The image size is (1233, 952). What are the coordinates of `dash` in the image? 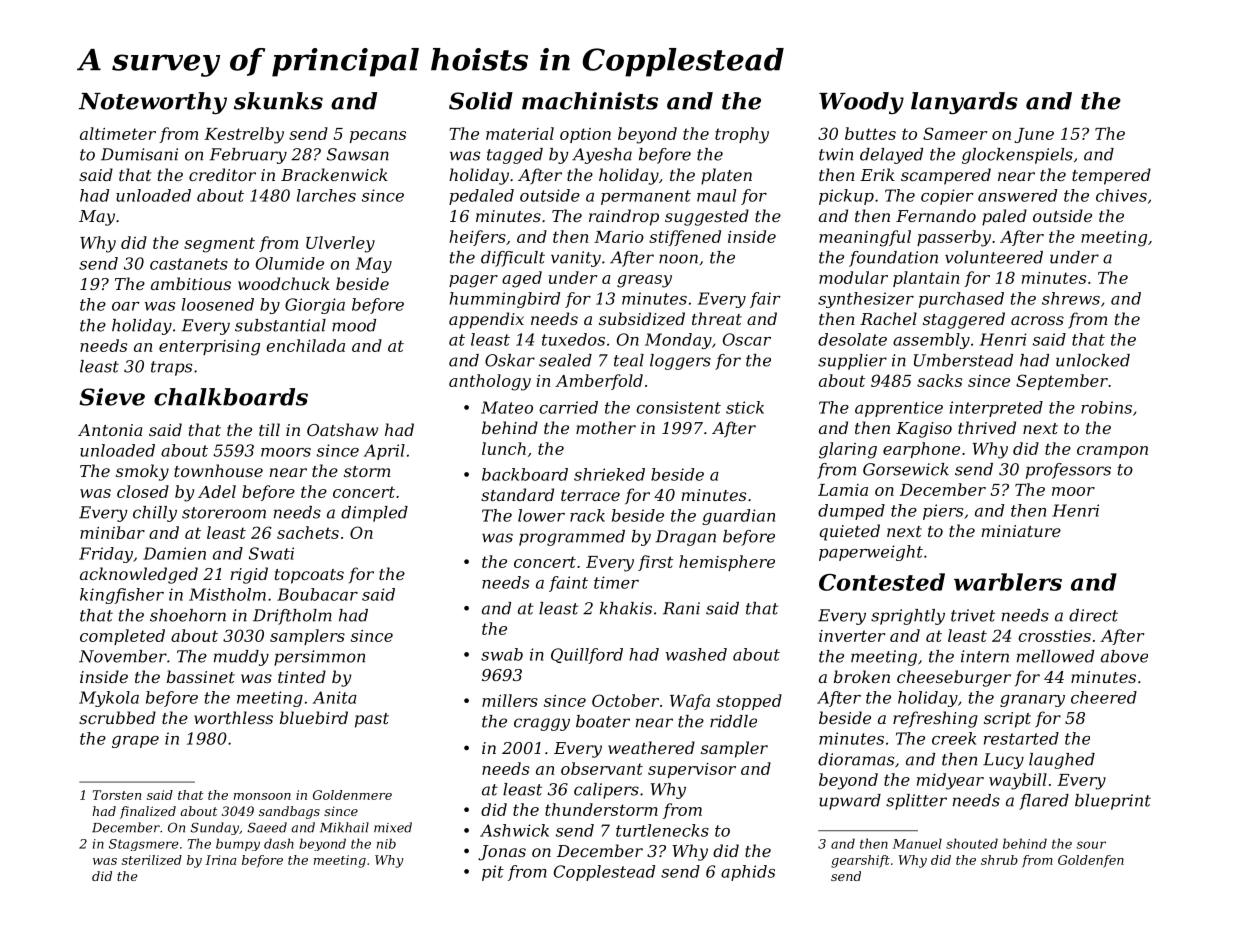 It's located at (279, 843).
